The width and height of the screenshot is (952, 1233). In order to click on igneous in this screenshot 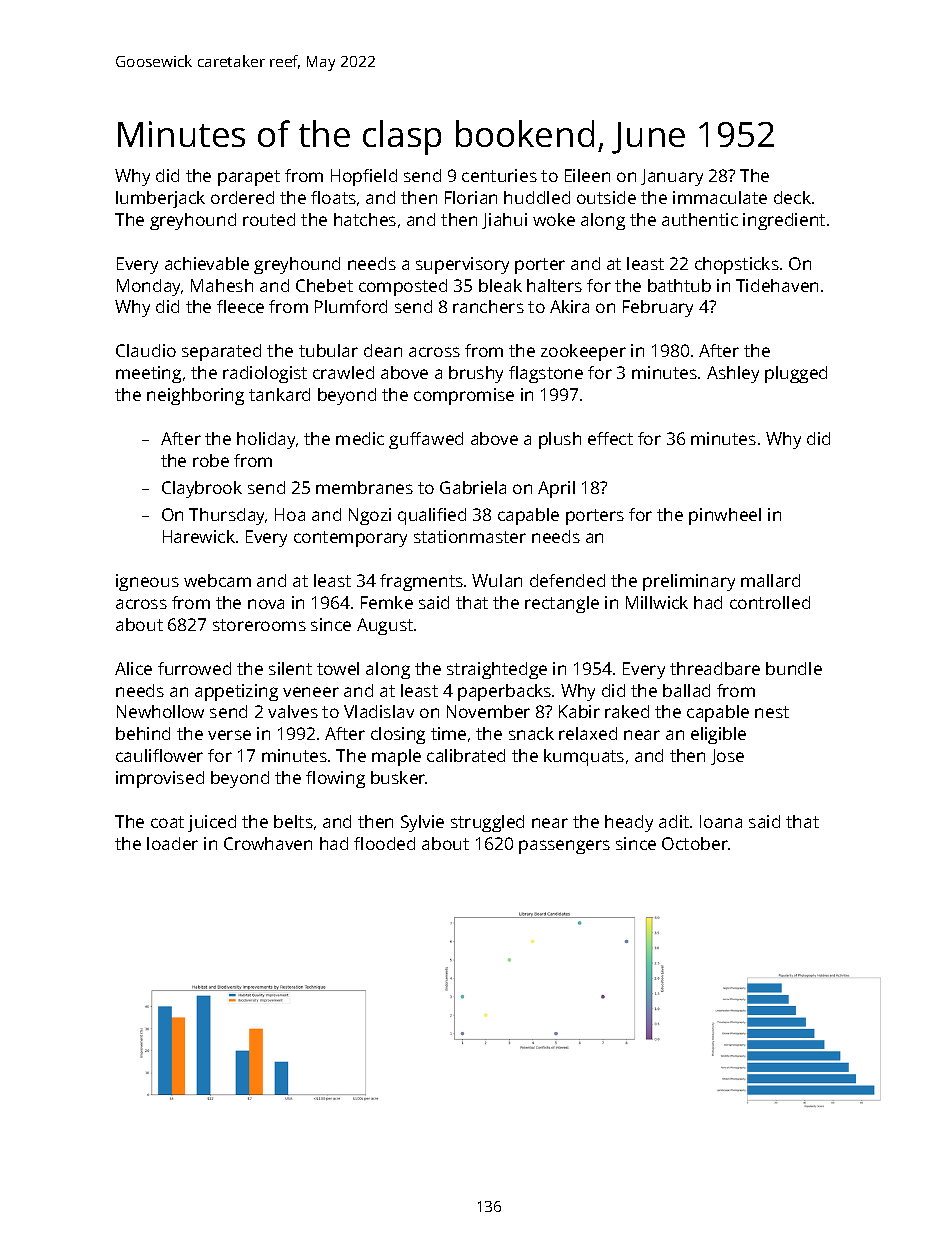, I will do `click(147, 582)`.
